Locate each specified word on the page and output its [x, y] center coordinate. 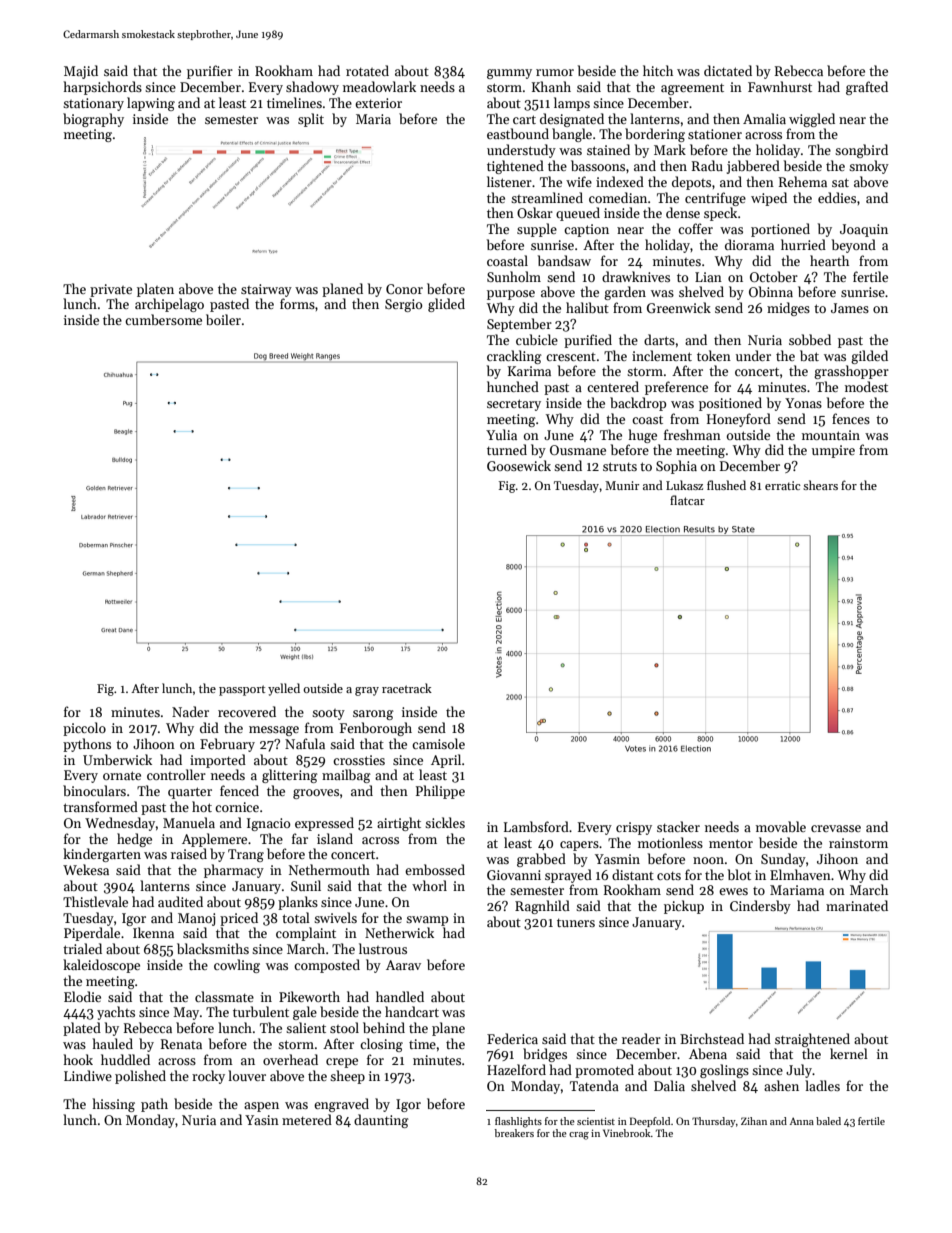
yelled [284, 689]
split [311, 120]
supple [537, 230]
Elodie [82, 996]
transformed [100, 806]
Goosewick [519, 465]
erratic [783, 485]
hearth [829, 260]
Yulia [501, 434]
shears [820, 485]
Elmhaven [800, 874]
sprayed [568, 876]
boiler [223, 319]
